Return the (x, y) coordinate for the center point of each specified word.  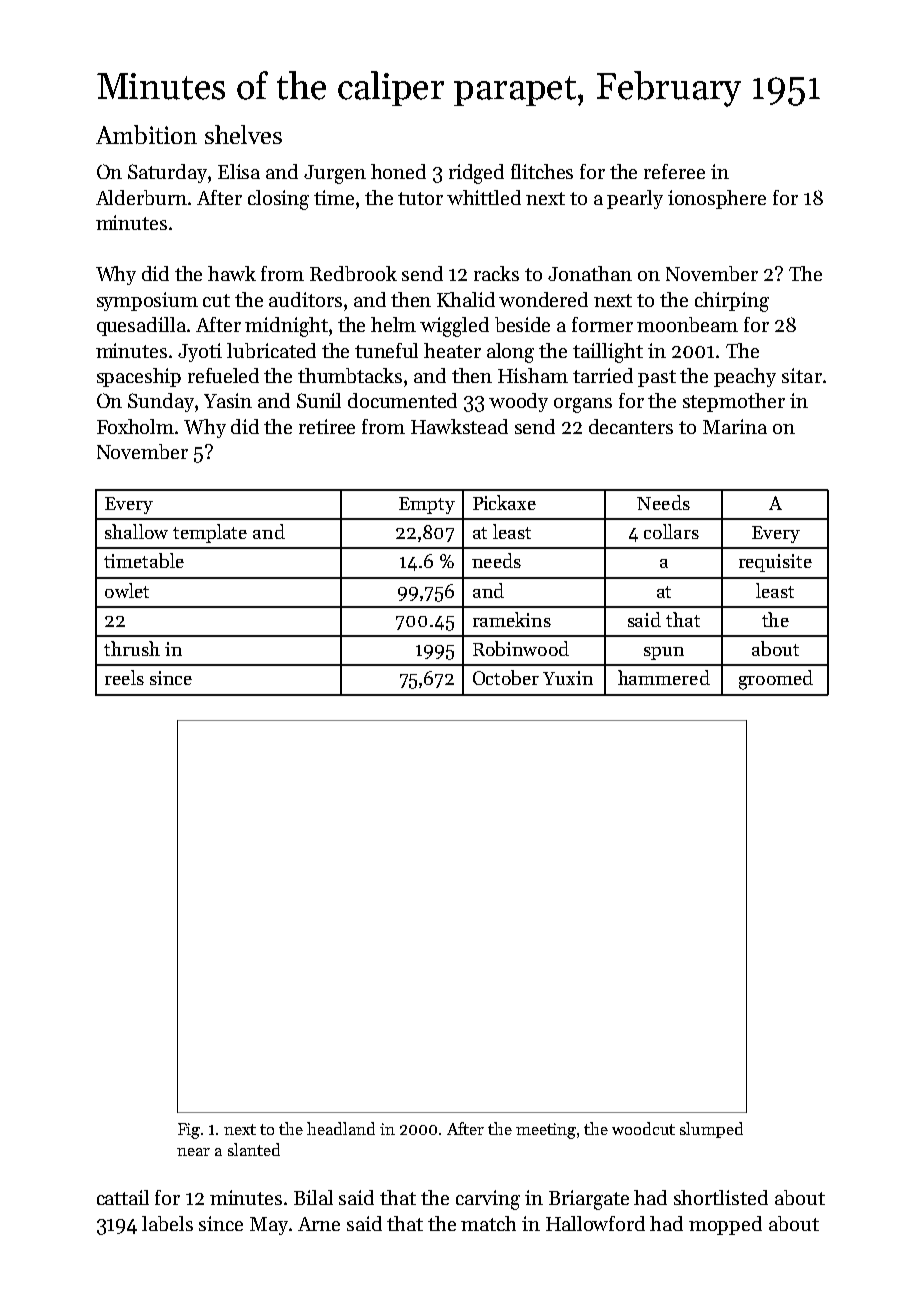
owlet (127, 590)
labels (167, 1223)
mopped (725, 1225)
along (510, 353)
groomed (776, 680)
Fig (189, 1131)
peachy (745, 377)
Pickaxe (504, 502)
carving (488, 1200)
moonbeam (687, 324)
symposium (147, 301)
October (506, 677)
